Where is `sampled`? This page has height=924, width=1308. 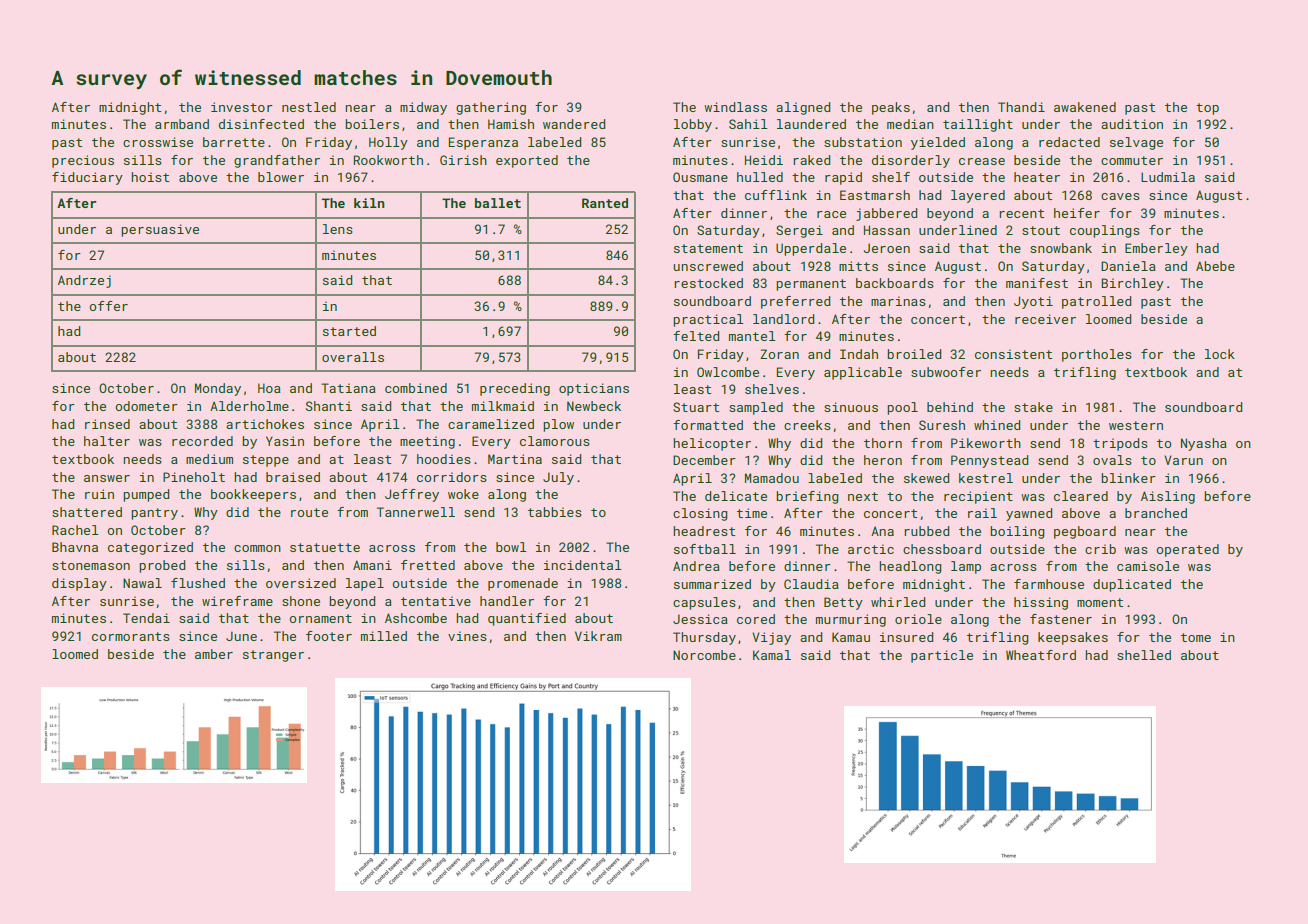 sampled is located at coordinates (756, 408).
